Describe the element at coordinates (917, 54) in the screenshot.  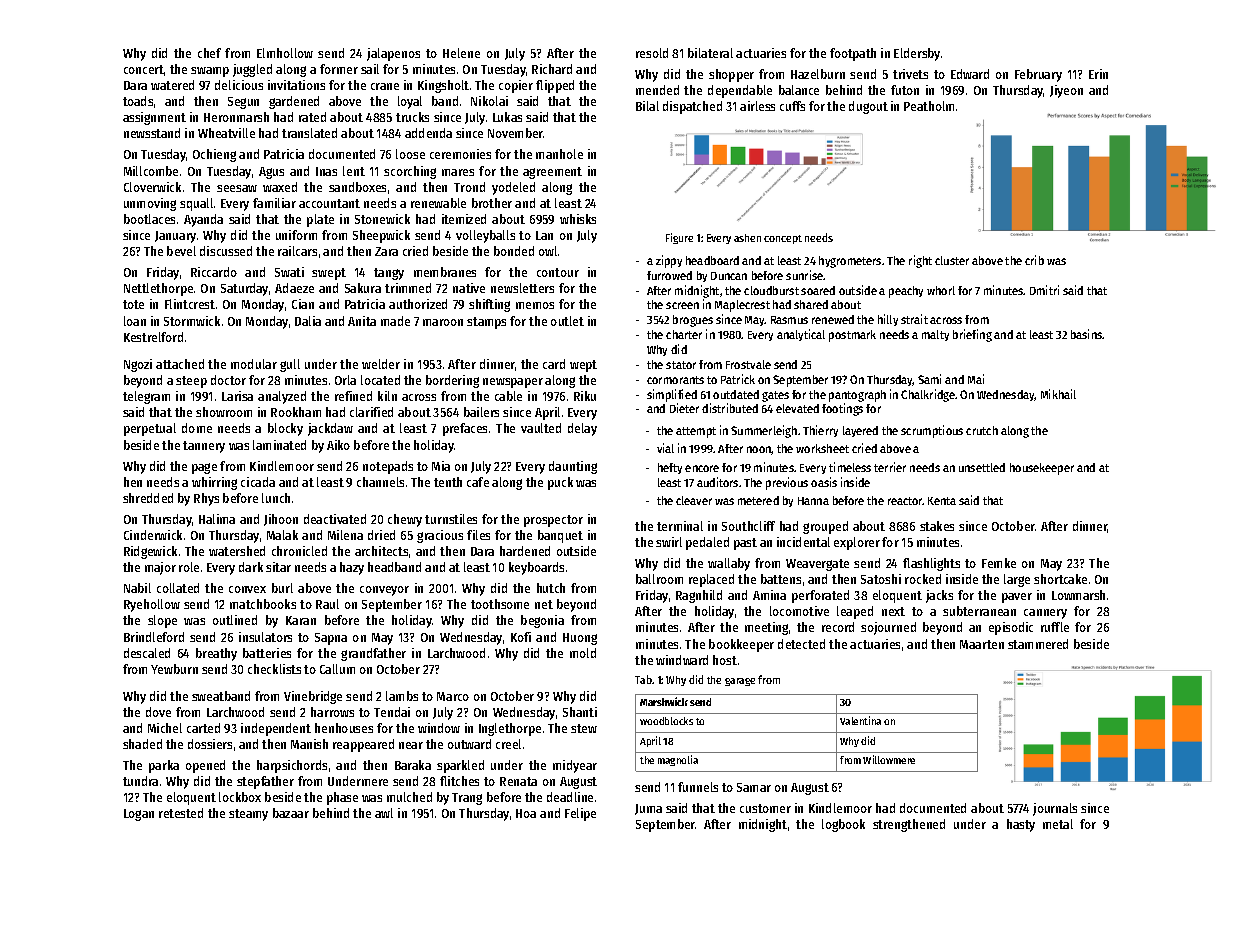
I see `Eldersby` at that location.
